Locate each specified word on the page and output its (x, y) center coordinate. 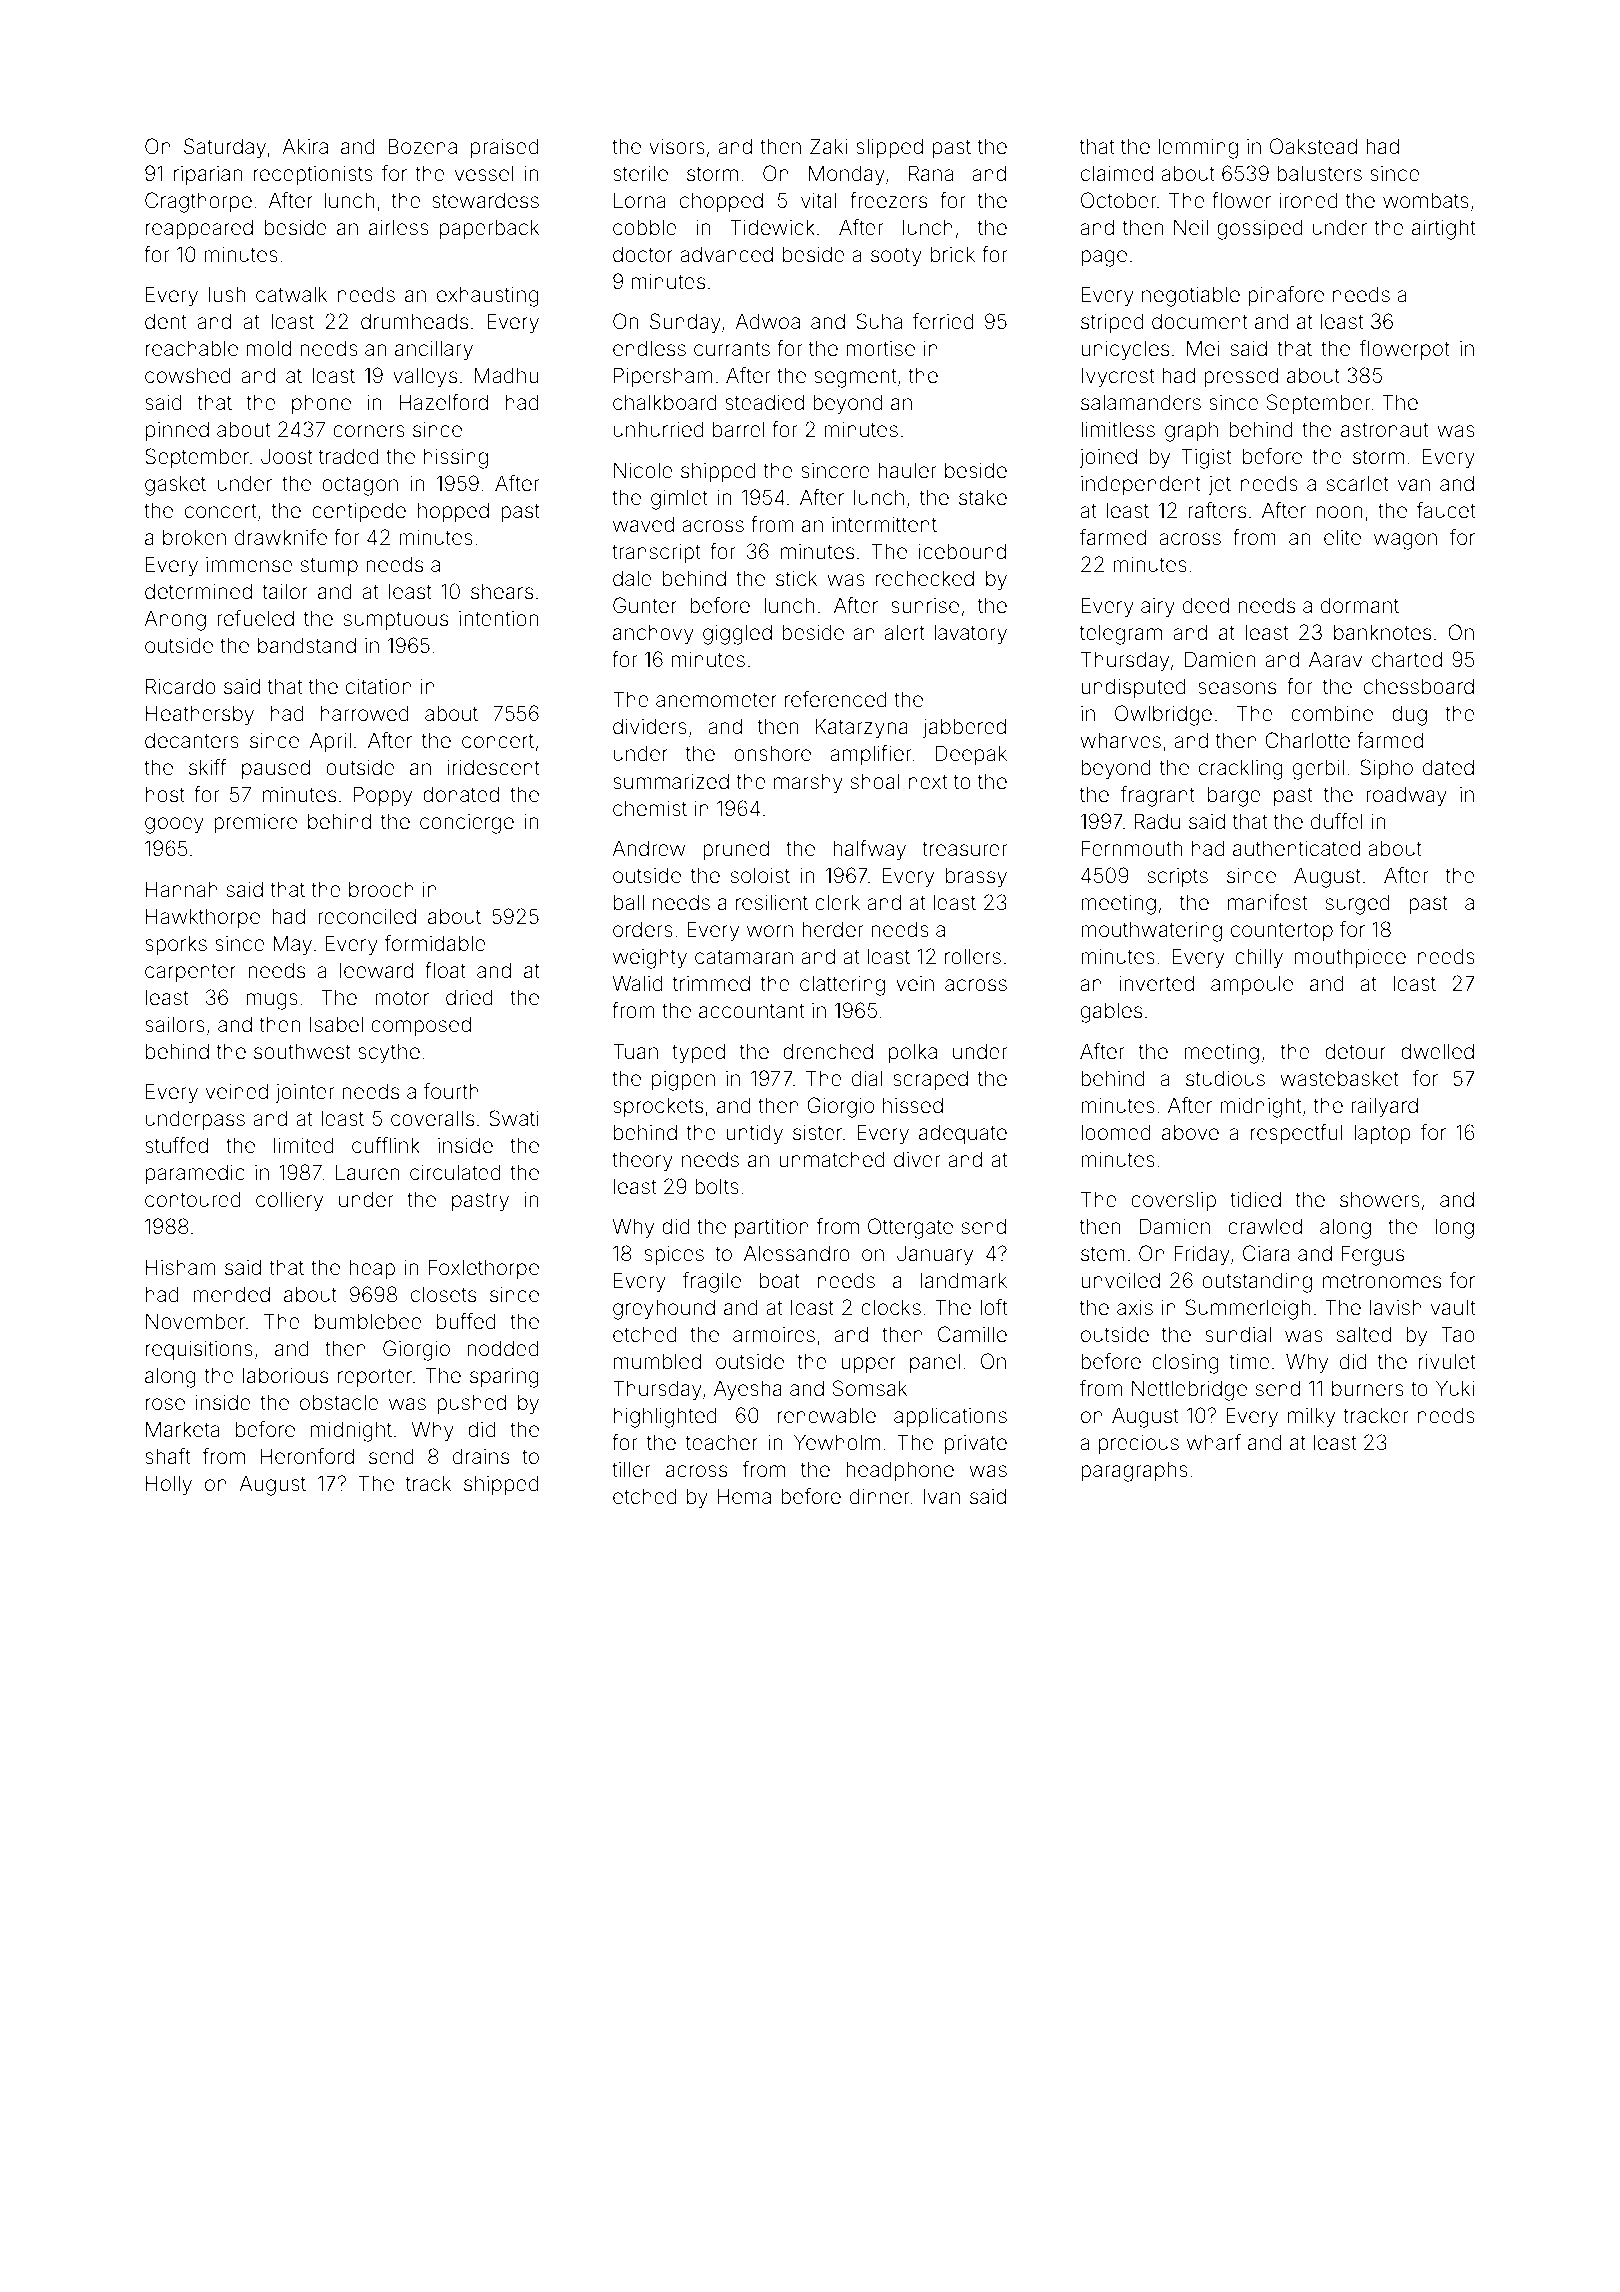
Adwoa (767, 321)
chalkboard (665, 402)
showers (1380, 1199)
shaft (167, 1456)
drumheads (414, 321)
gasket (175, 485)
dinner (880, 1496)
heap (372, 1269)
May (292, 945)
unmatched (832, 1159)
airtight (1443, 230)
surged (1358, 905)
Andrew (648, 848)
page (1104, 258)
